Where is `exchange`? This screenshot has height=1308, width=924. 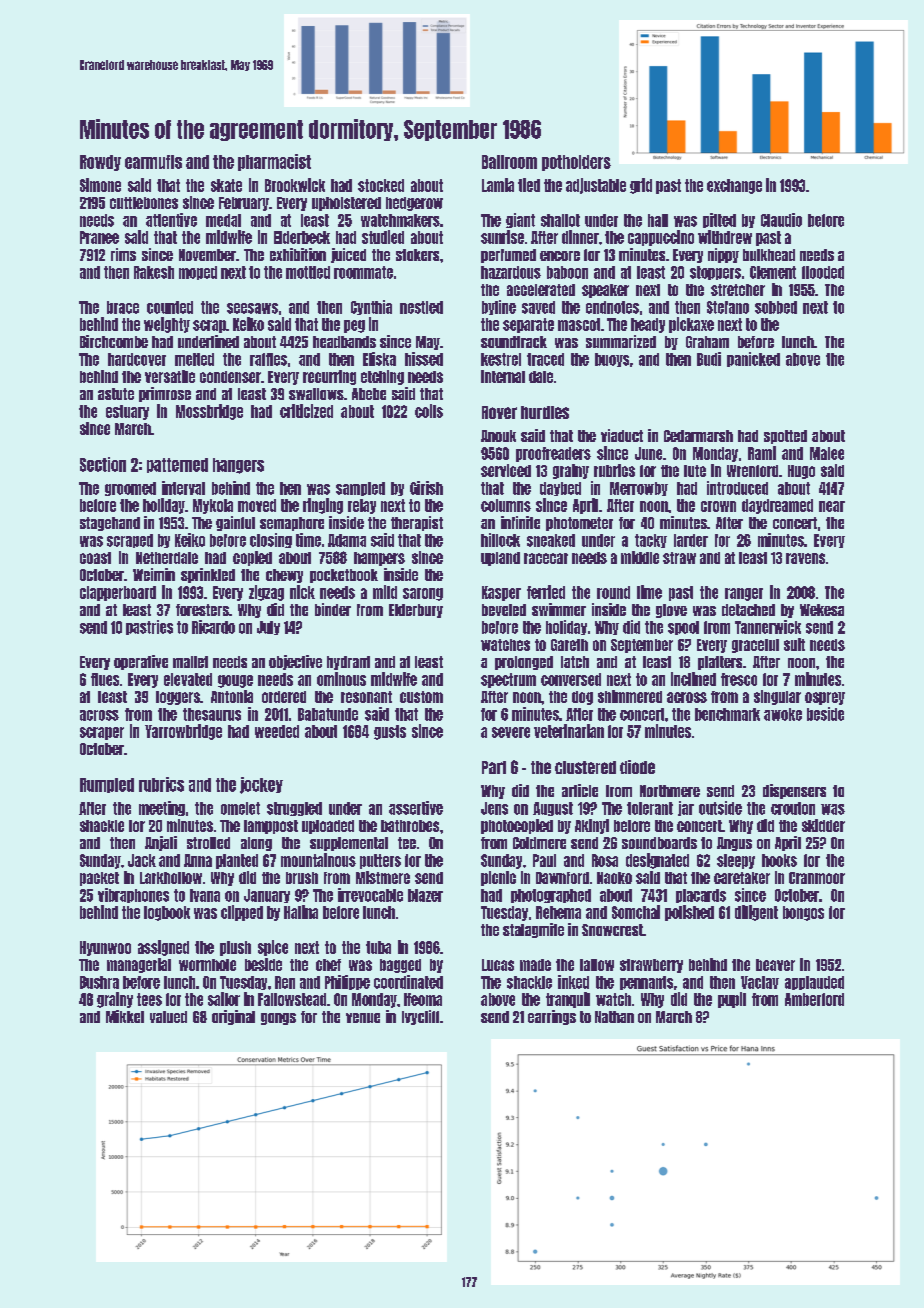 exchange is located at coordinates (734, 186).
